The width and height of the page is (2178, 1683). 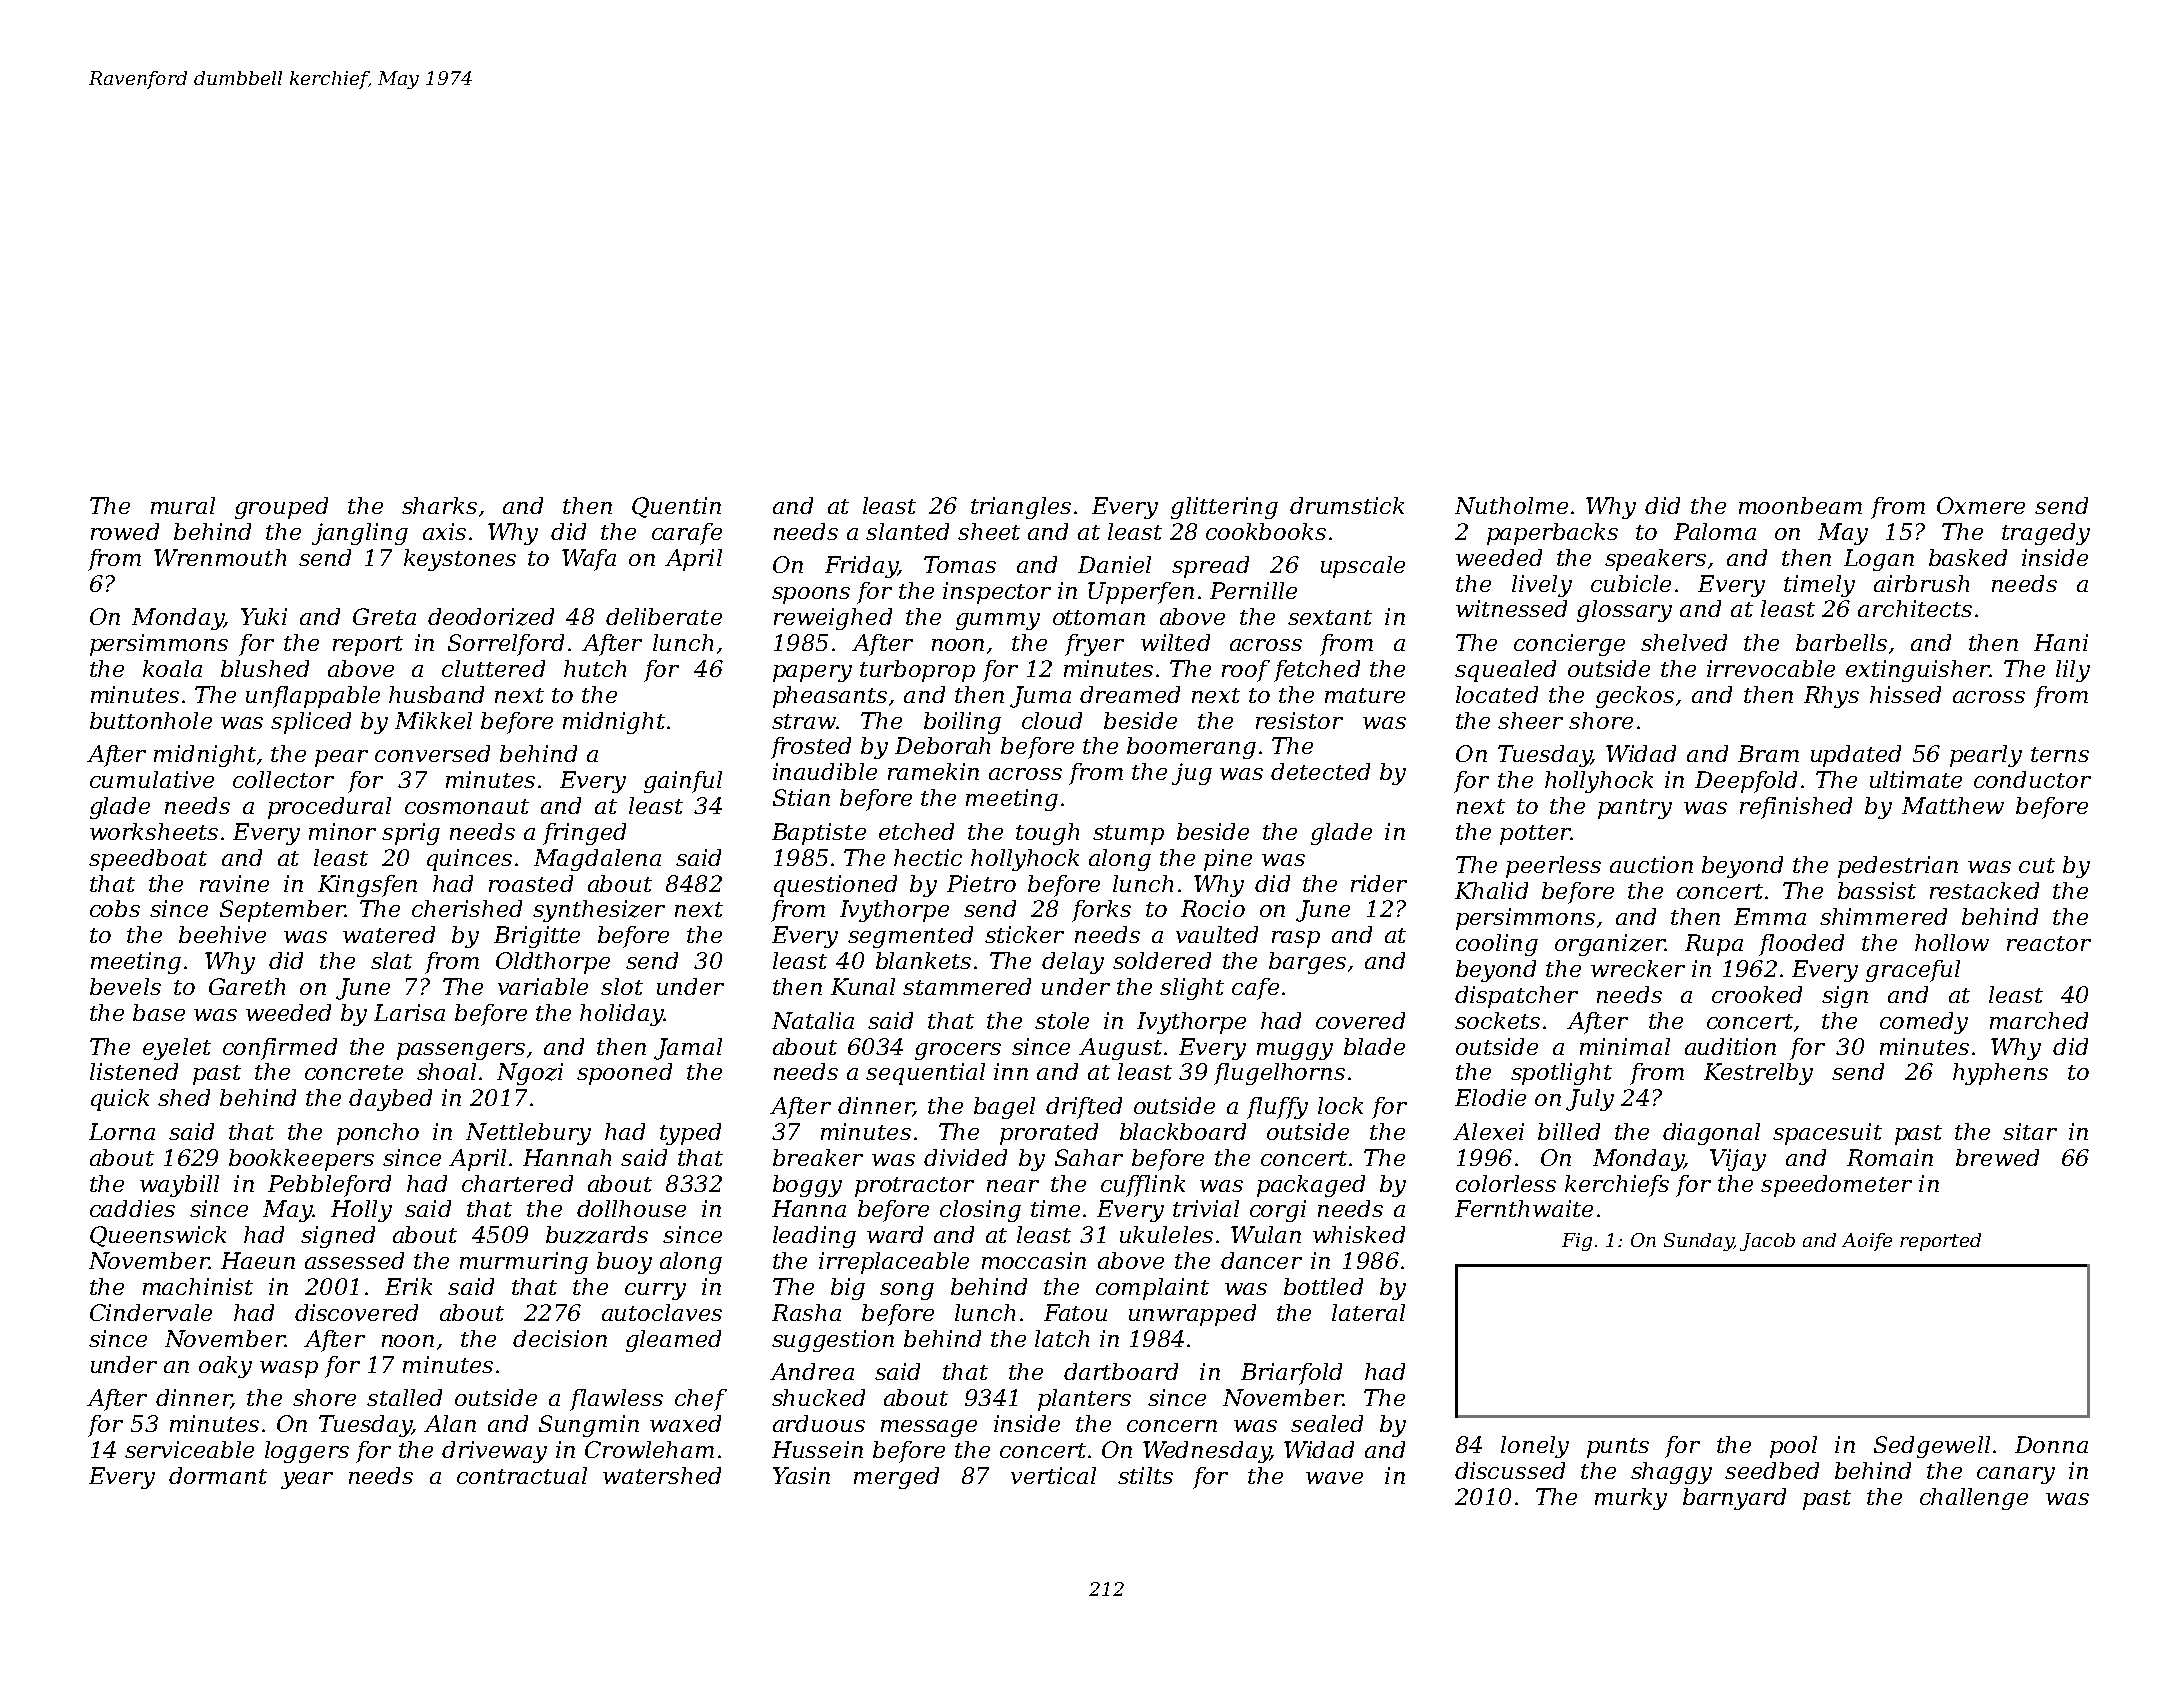 What do you see at coordinates (2049, 943) in the page?
I see `reactor` at bounding box center [2049, 943].
